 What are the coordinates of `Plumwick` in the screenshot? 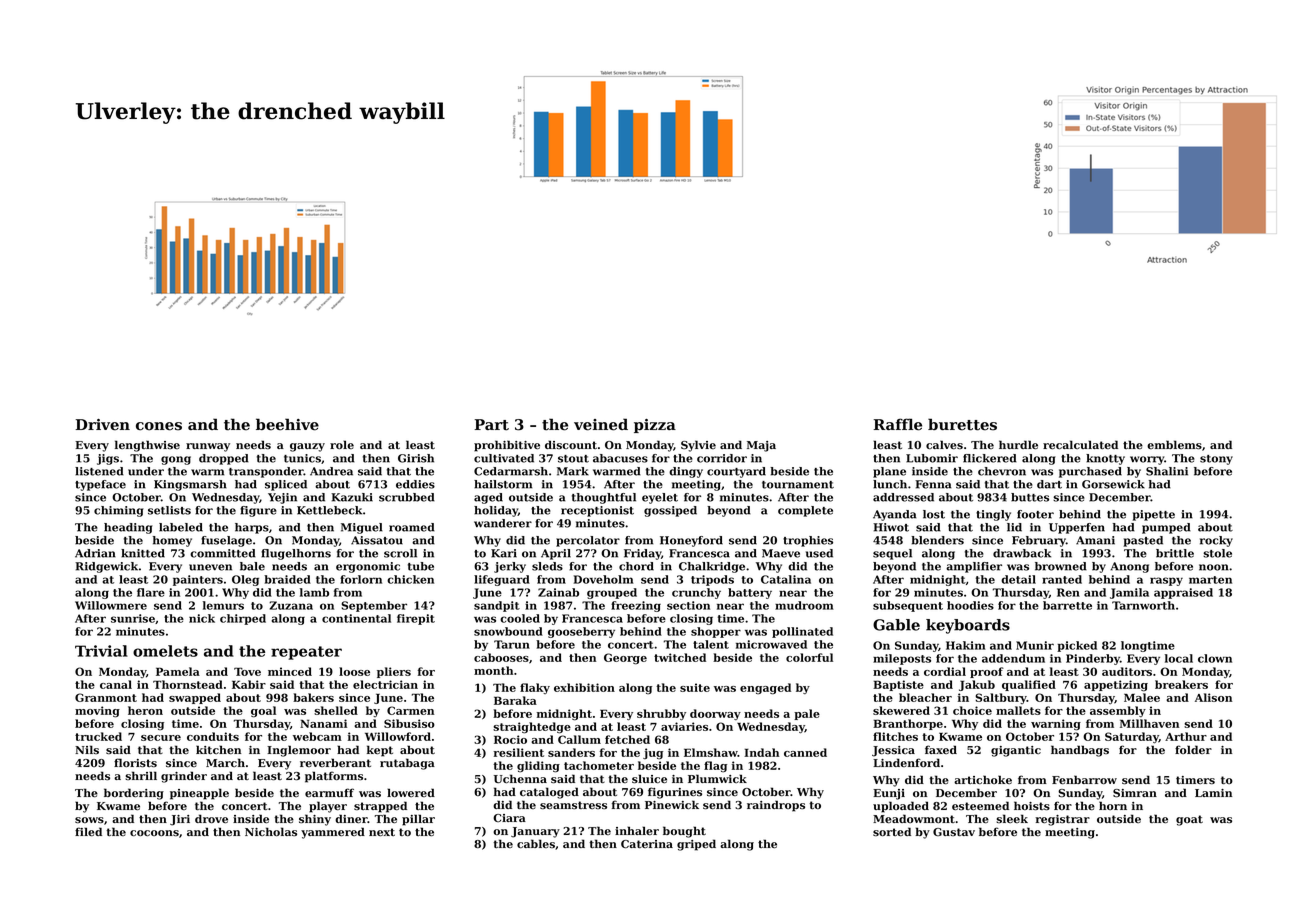 It's located at (717, 778).
